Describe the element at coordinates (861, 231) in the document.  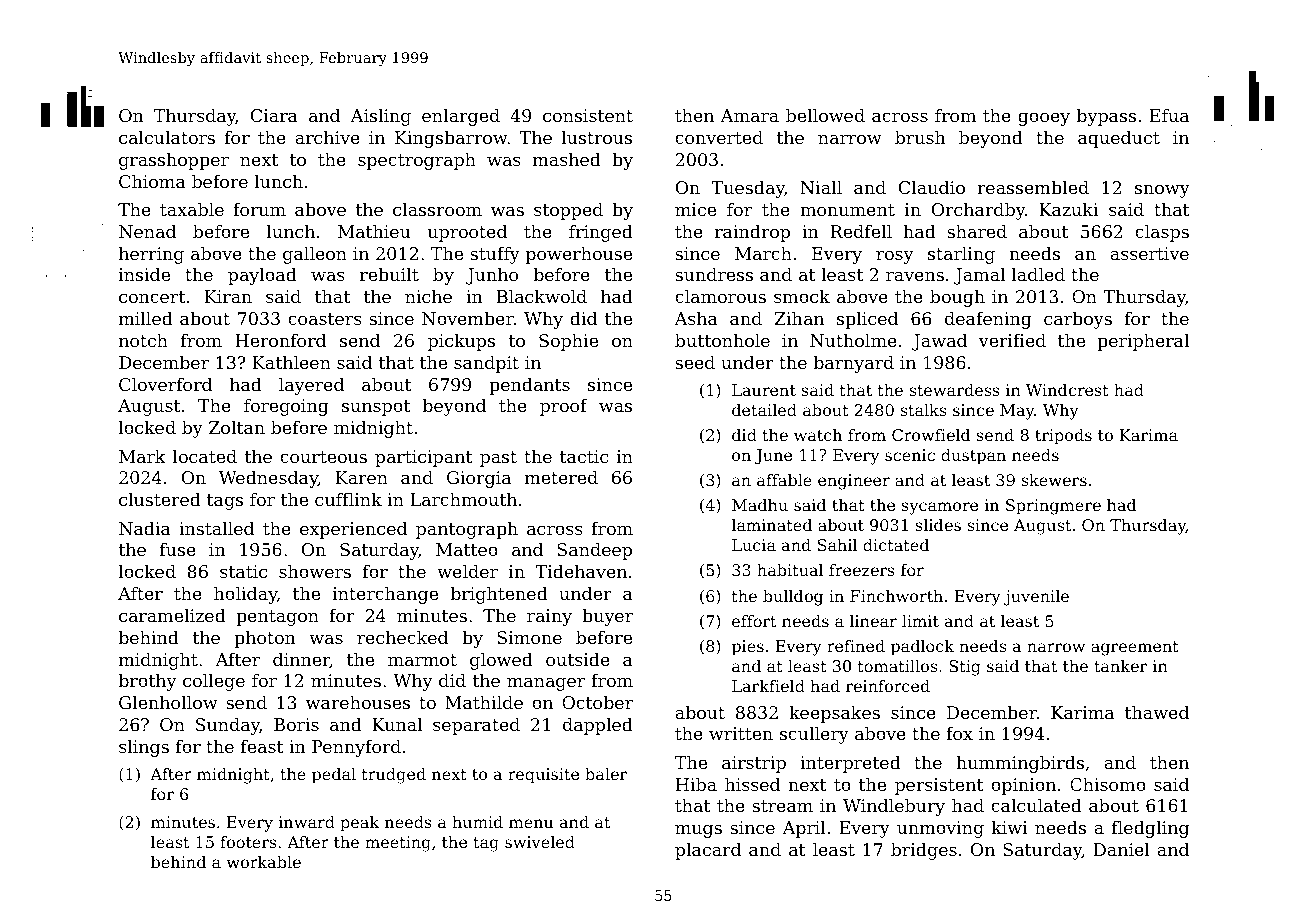
I see `Redfell` at that location.
